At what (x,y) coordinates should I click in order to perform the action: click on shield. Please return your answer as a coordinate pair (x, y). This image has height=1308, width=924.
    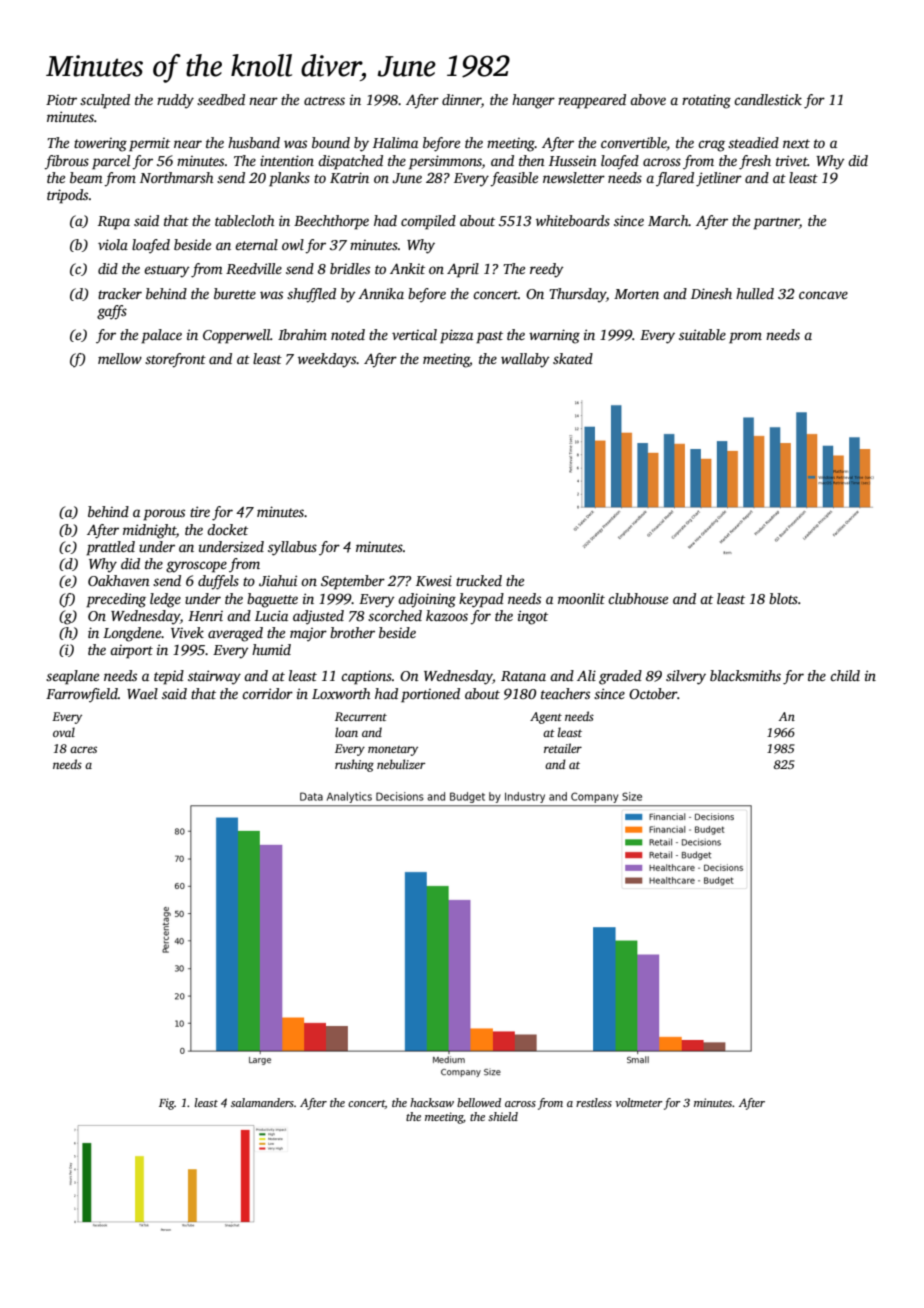
    Looking at the image, I should click on (503, 1116).
